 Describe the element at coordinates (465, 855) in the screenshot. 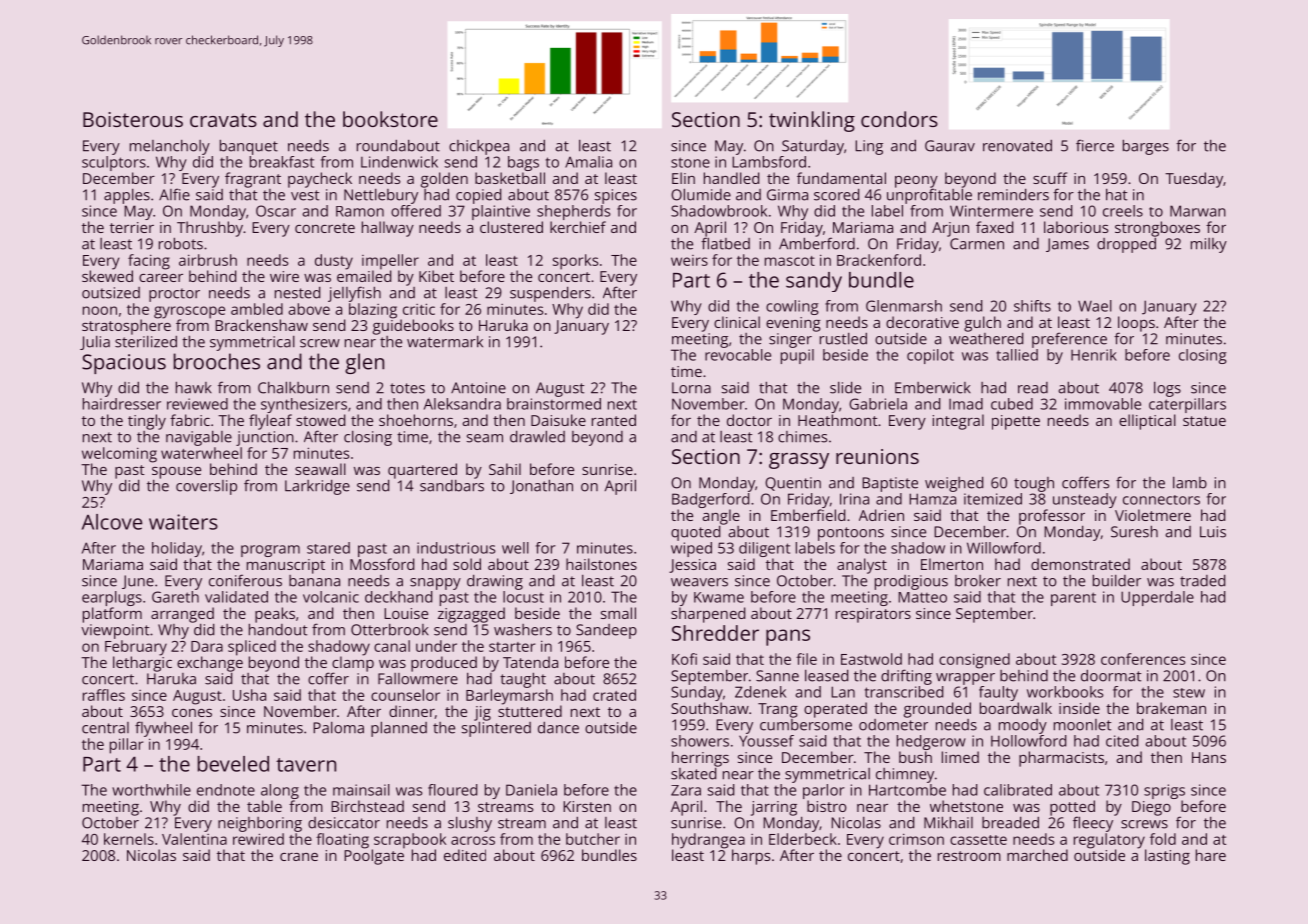

I see `edited` at that location.
